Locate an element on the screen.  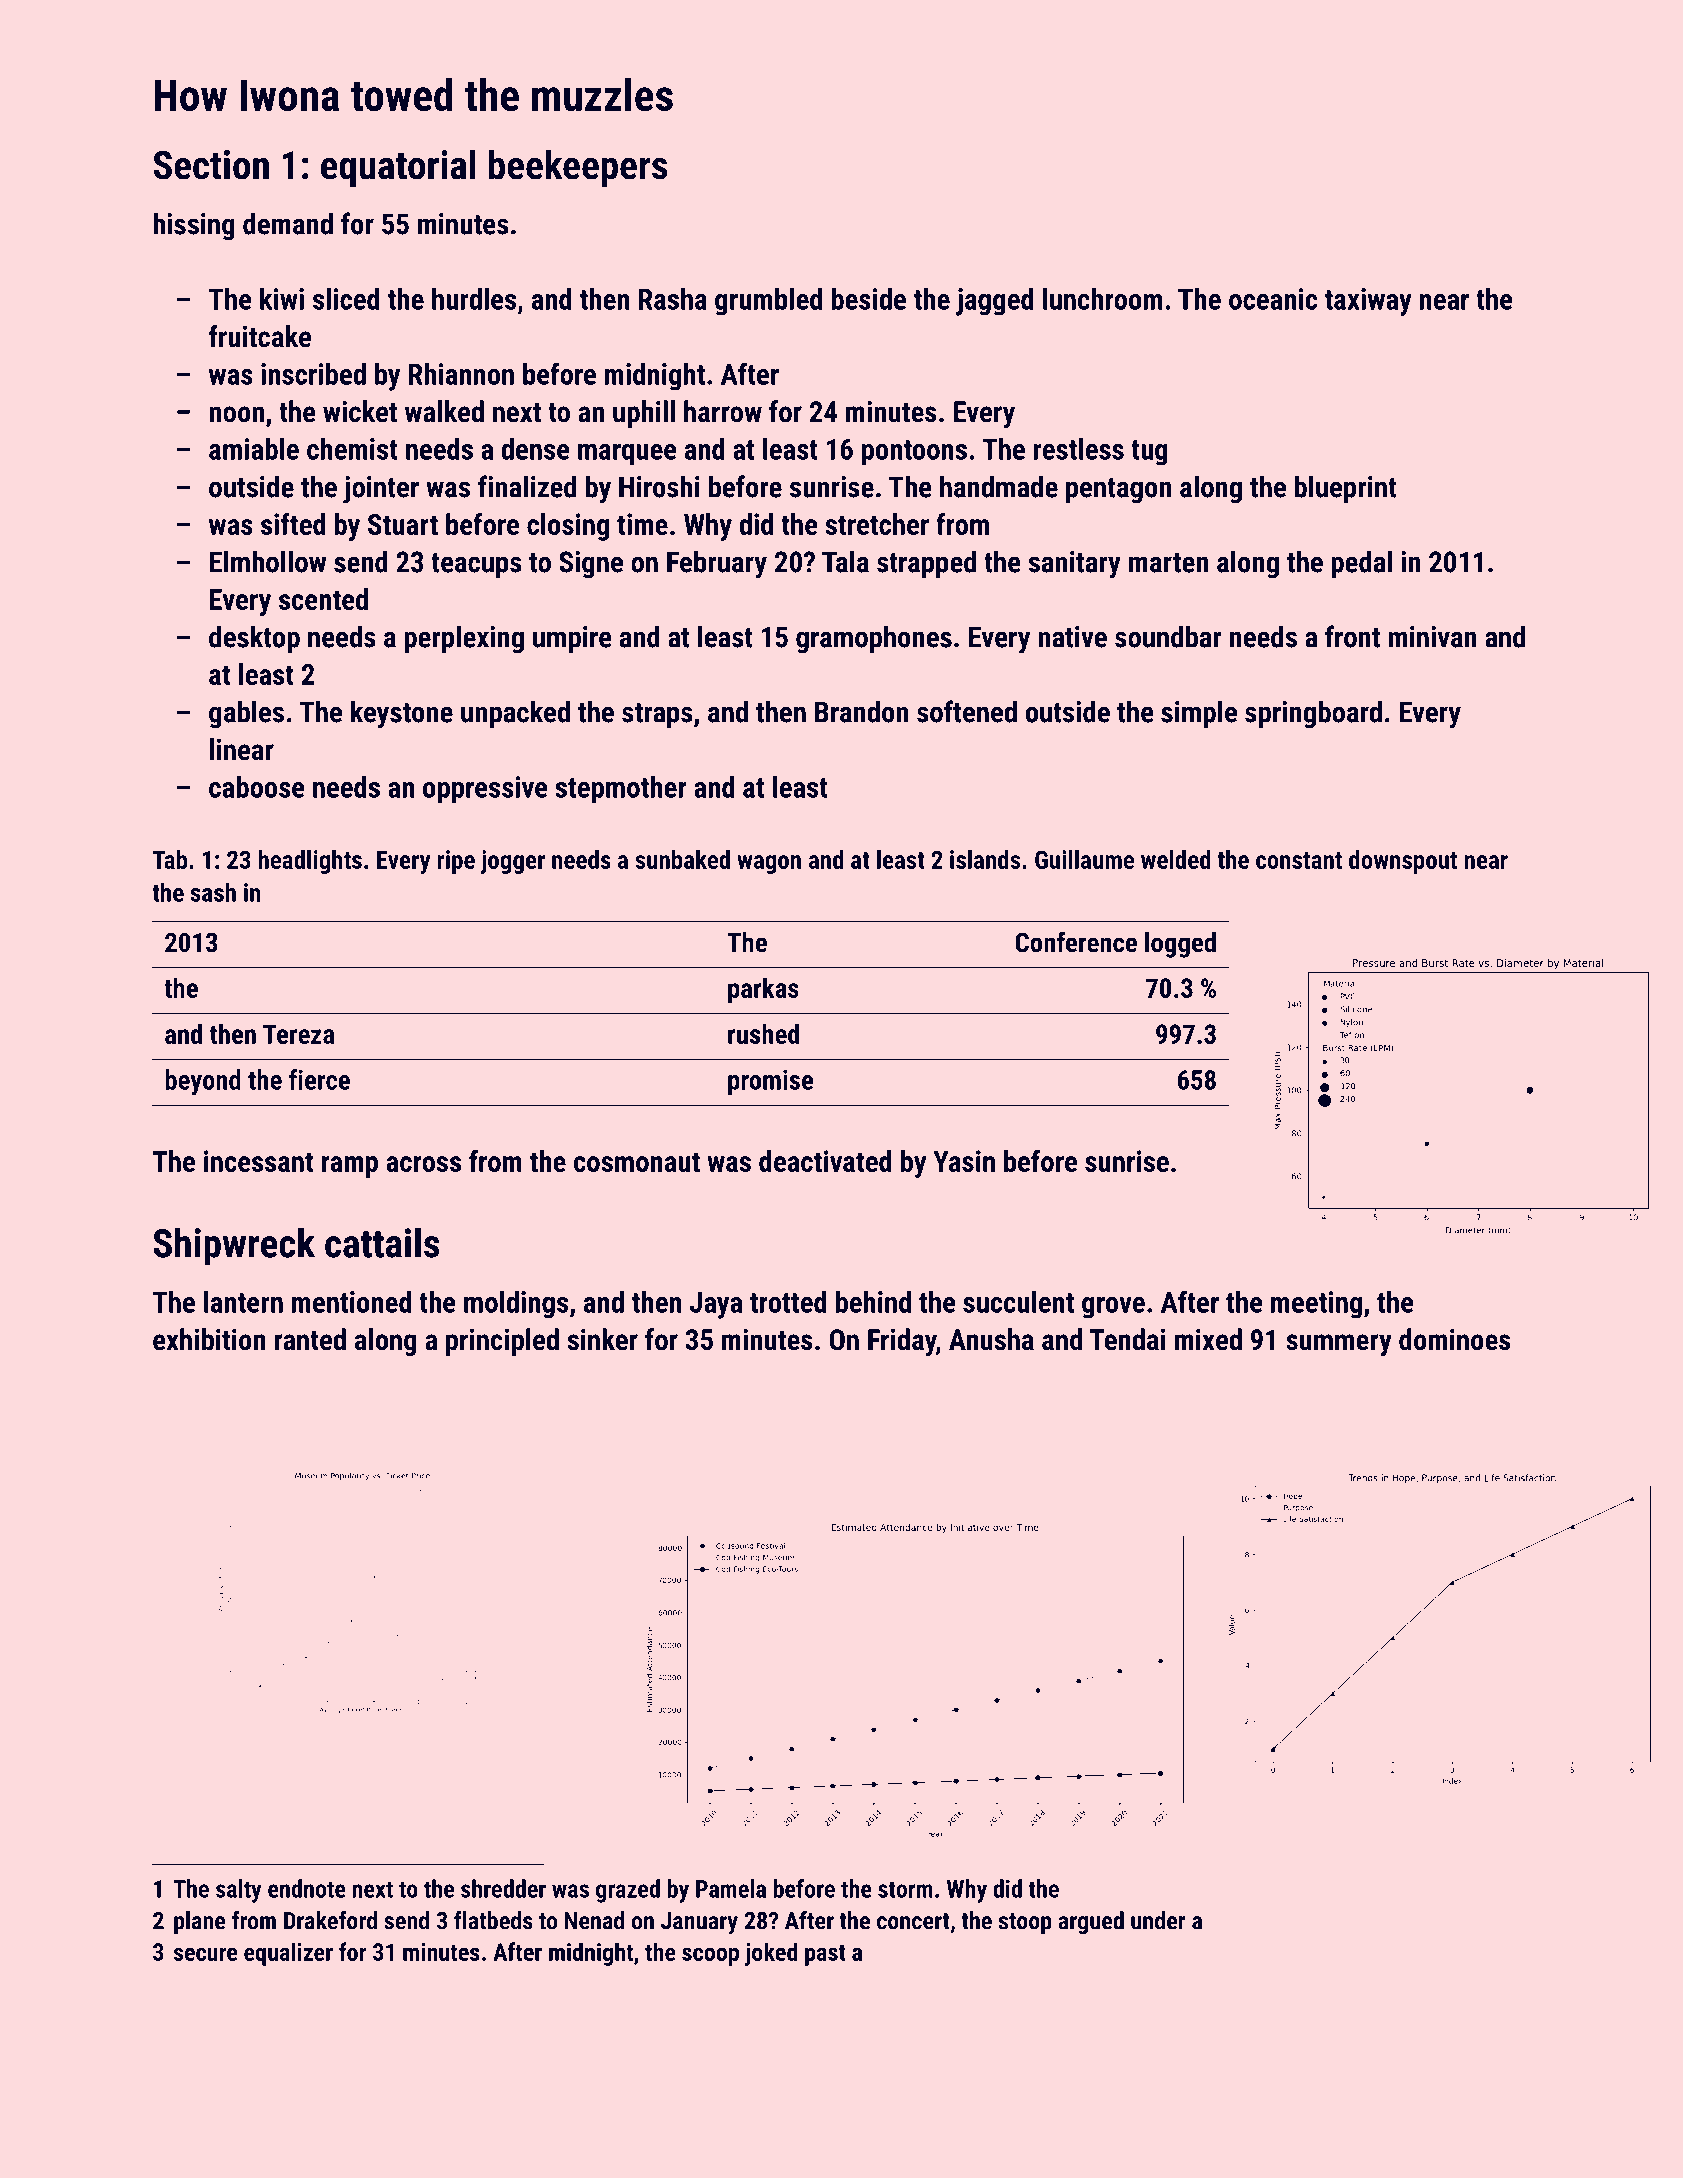
hurdles is located at coordinates (474, 299).
